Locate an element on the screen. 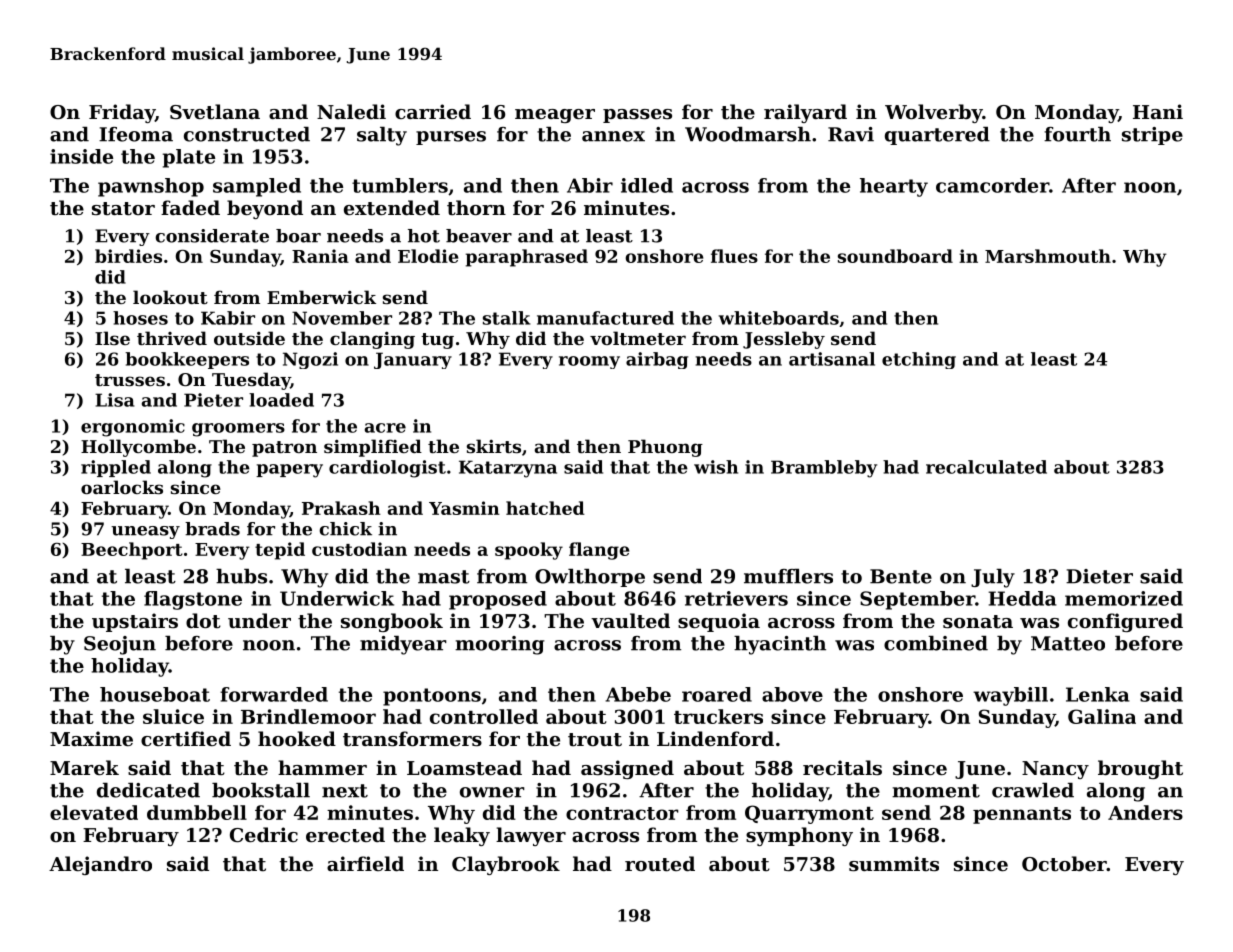 This screenshot has width=1233, height=952. flues is located at coordinates (734, 256).
